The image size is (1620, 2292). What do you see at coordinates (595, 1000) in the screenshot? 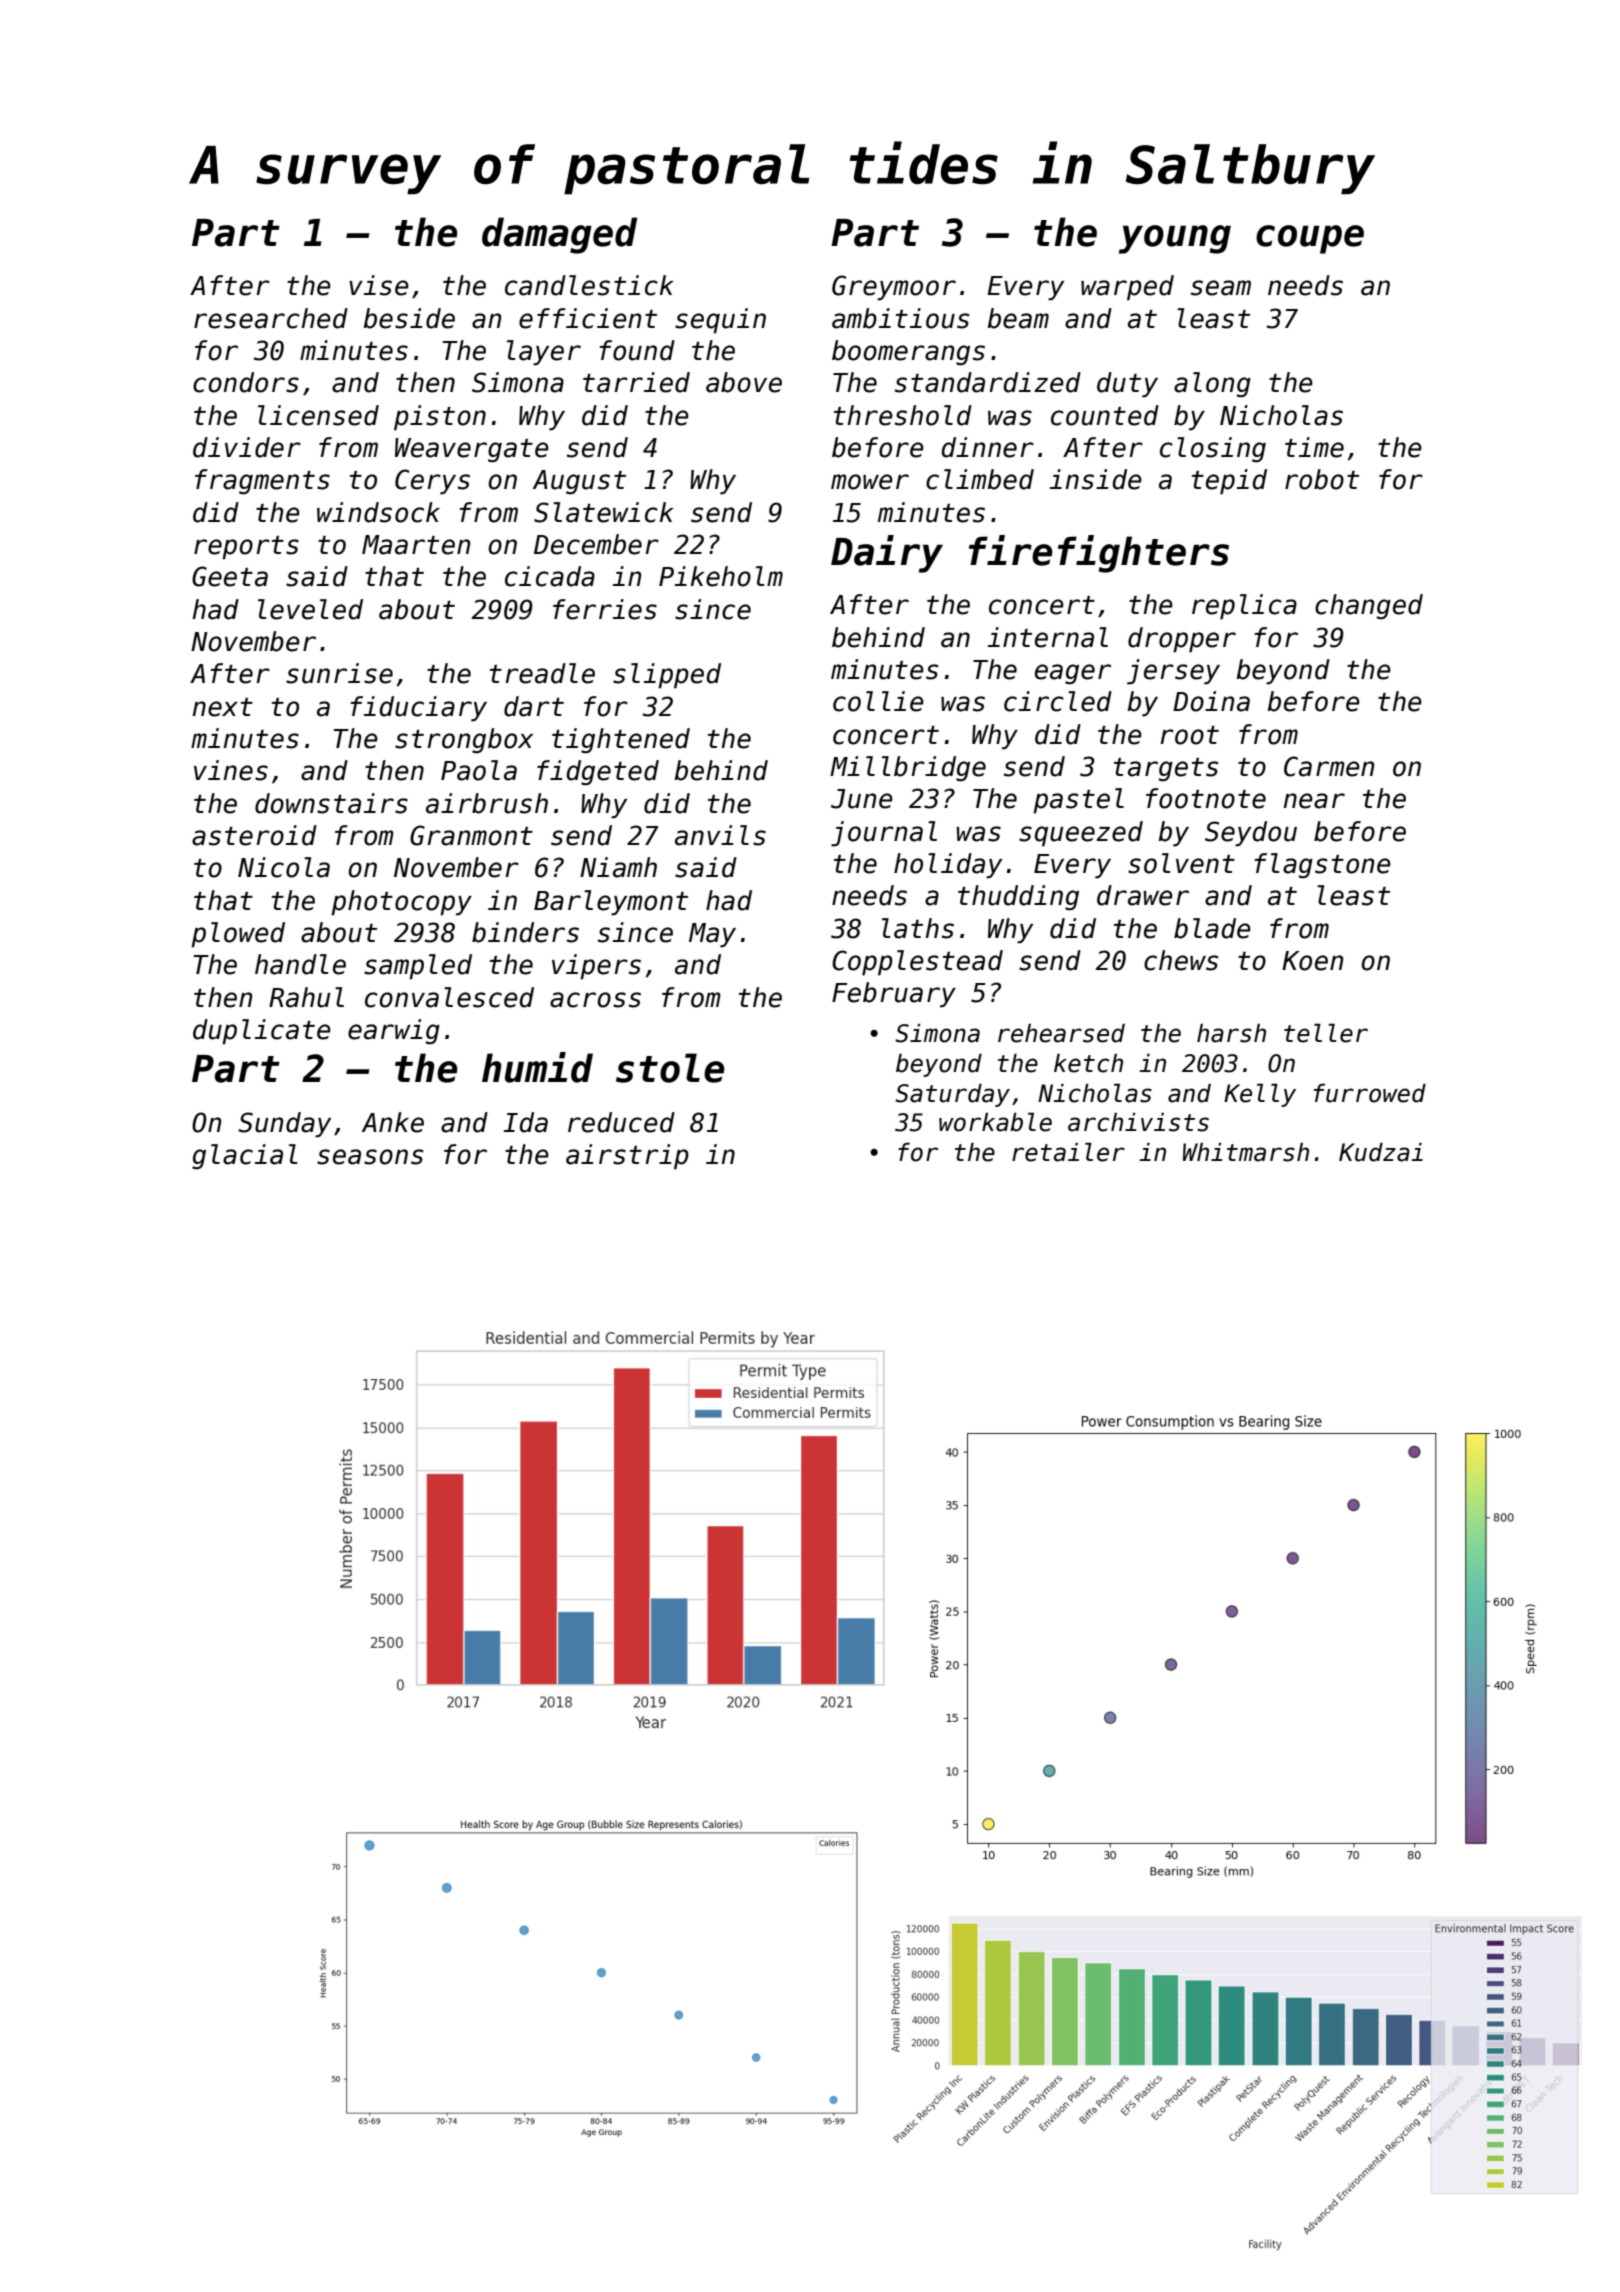
I see `across` at bounding box center [595, 1000].
